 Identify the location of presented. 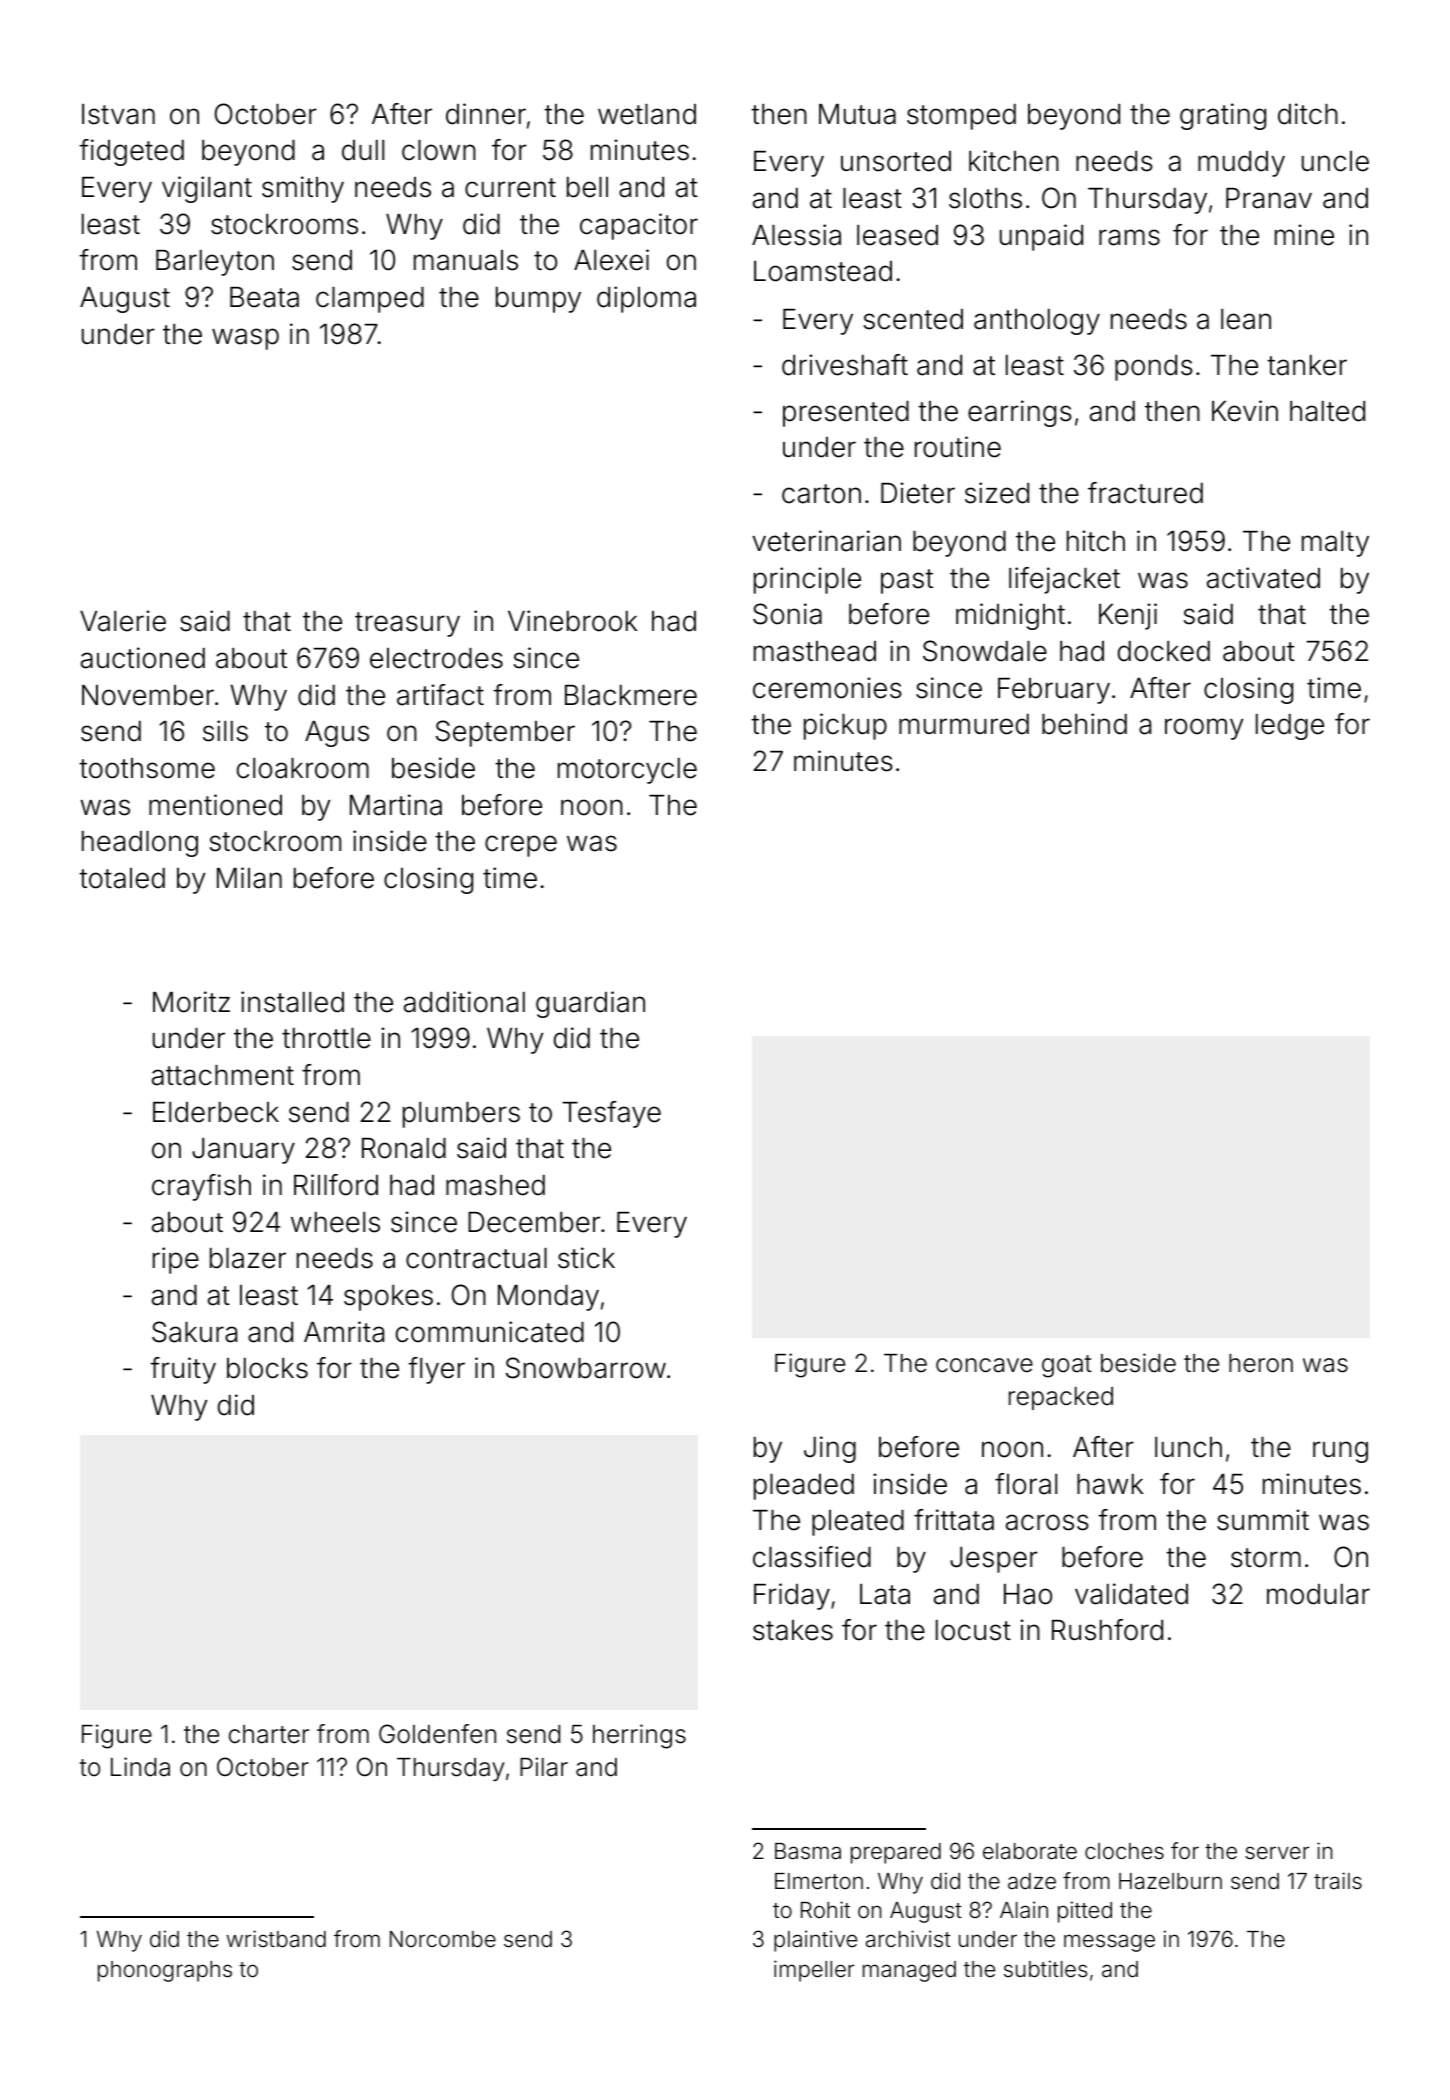
(846, 414).
